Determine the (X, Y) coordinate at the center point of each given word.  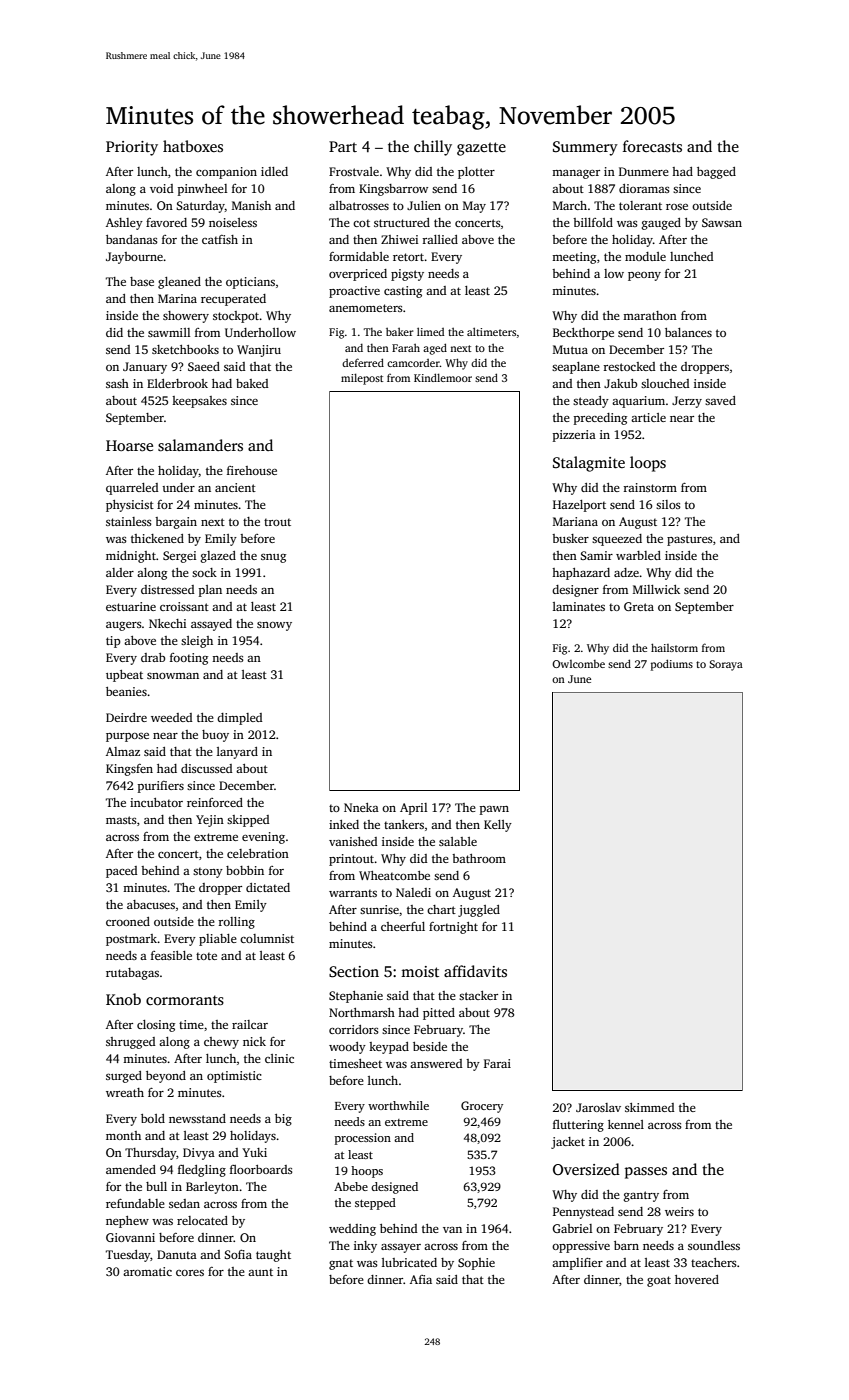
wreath (125, 1092)
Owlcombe (578, 664)
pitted (439, 1014)
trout (277, 522)
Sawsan (722, 222)
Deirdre (126, 717)
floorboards (261, 1169)
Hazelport (579, 506)
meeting (574, 258)
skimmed (650, 1107)
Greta (639, 606)
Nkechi (167, 623)
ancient (235, 487)
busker (570, 538)
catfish (220, 239)
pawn (494, 810)
